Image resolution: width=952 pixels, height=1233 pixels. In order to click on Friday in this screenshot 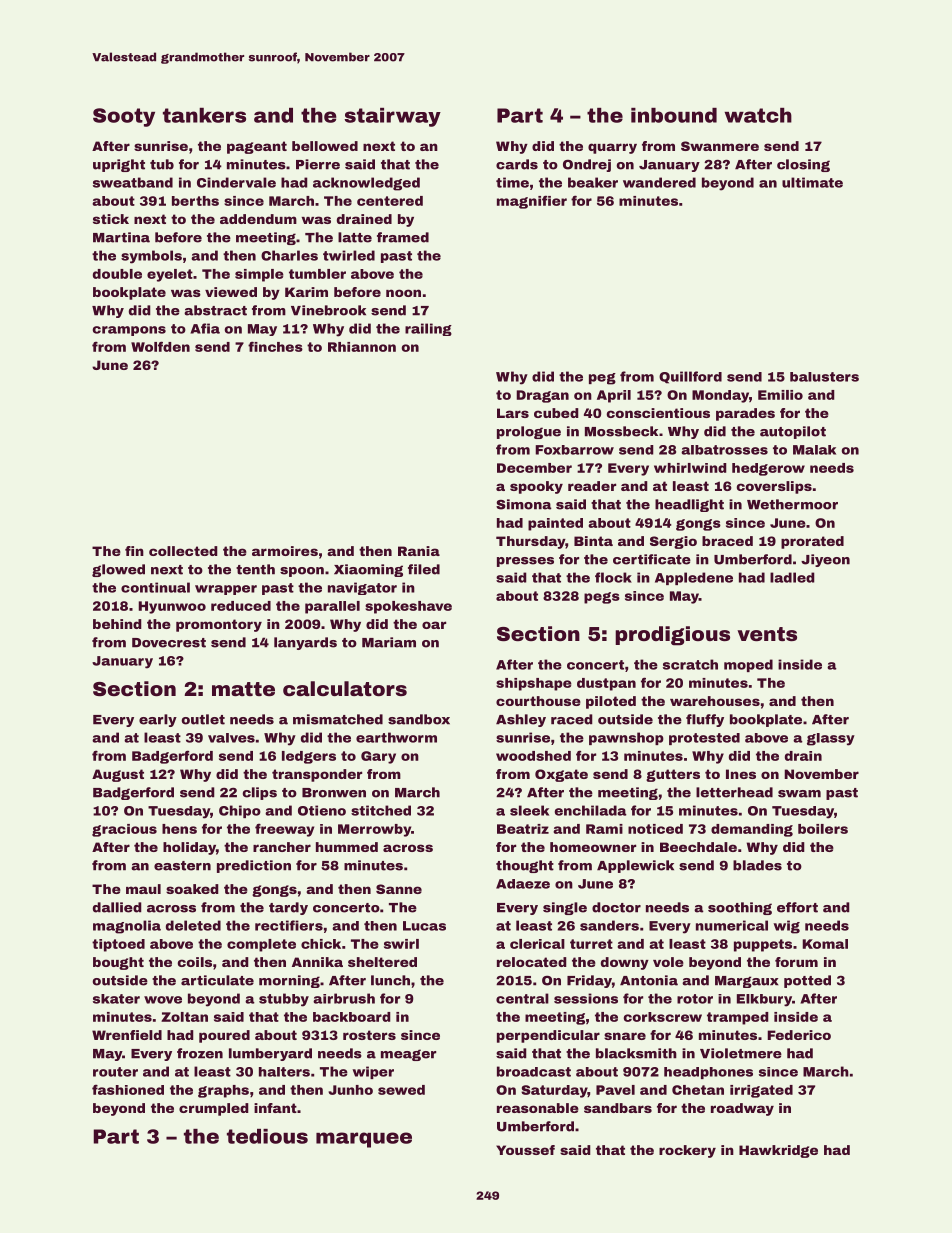, I will do `click(589, 981)`.
